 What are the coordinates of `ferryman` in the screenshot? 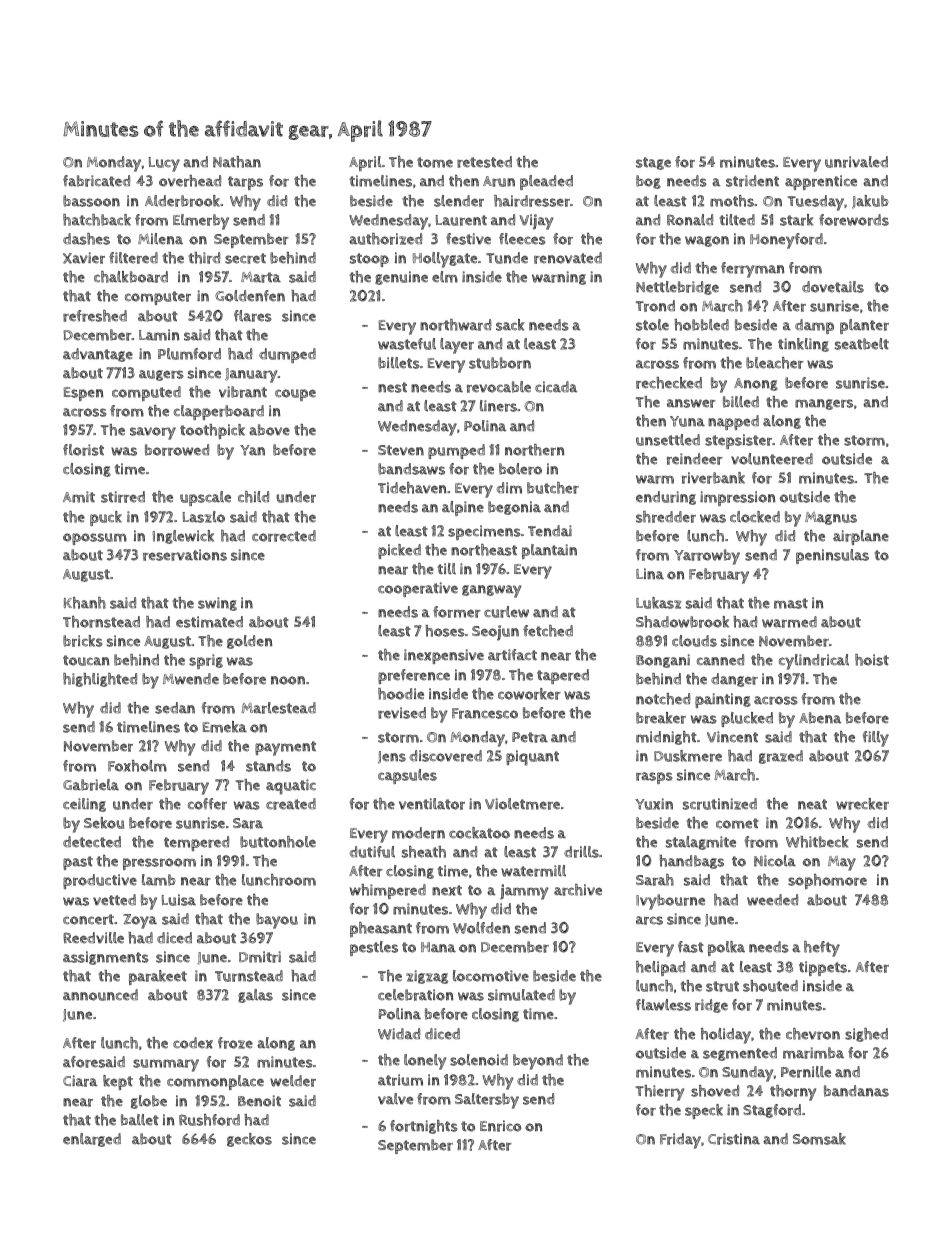 It's located at (752, 270).
